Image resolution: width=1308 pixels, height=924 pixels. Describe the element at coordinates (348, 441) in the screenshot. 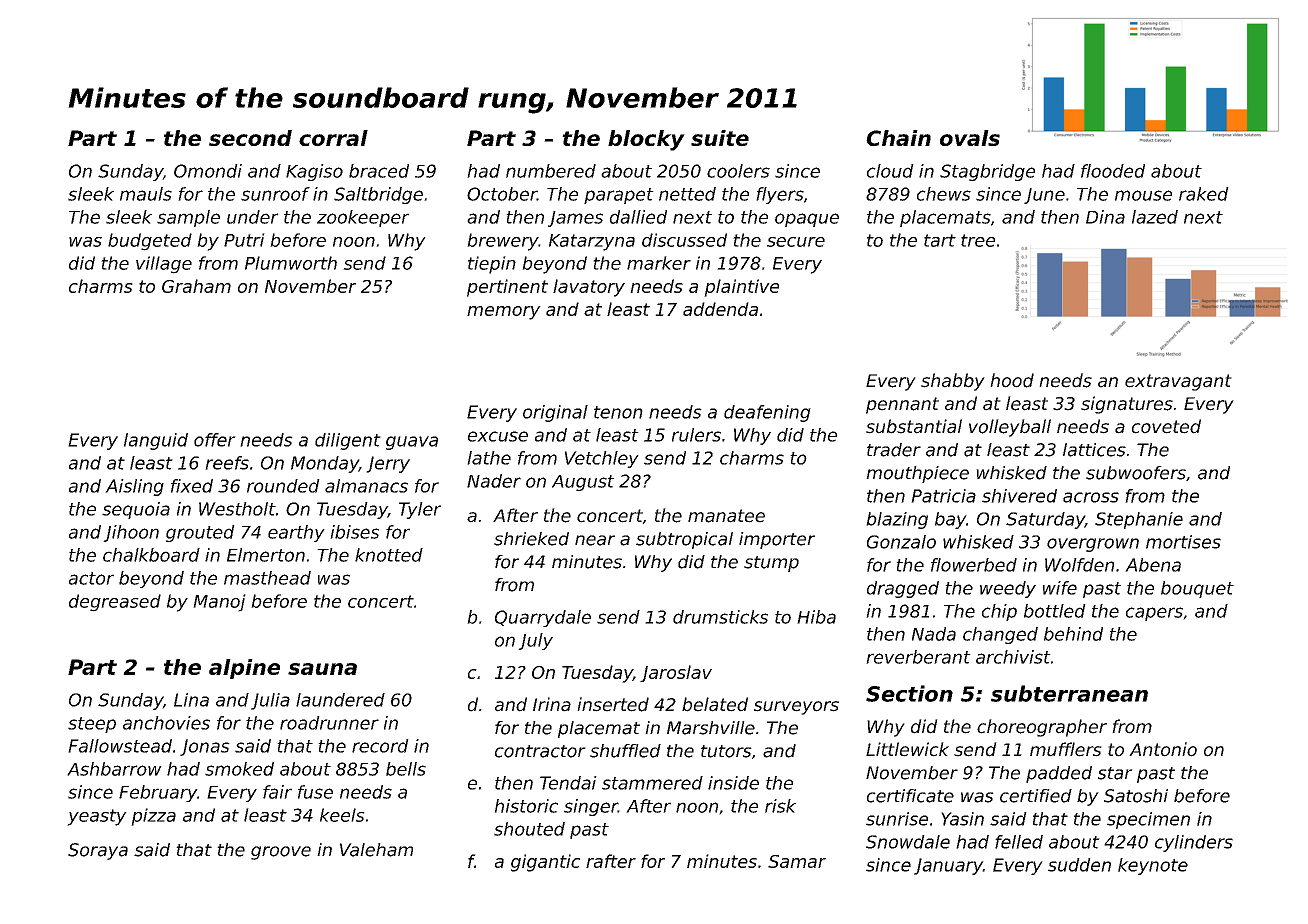

I see `diligent` at that location.
